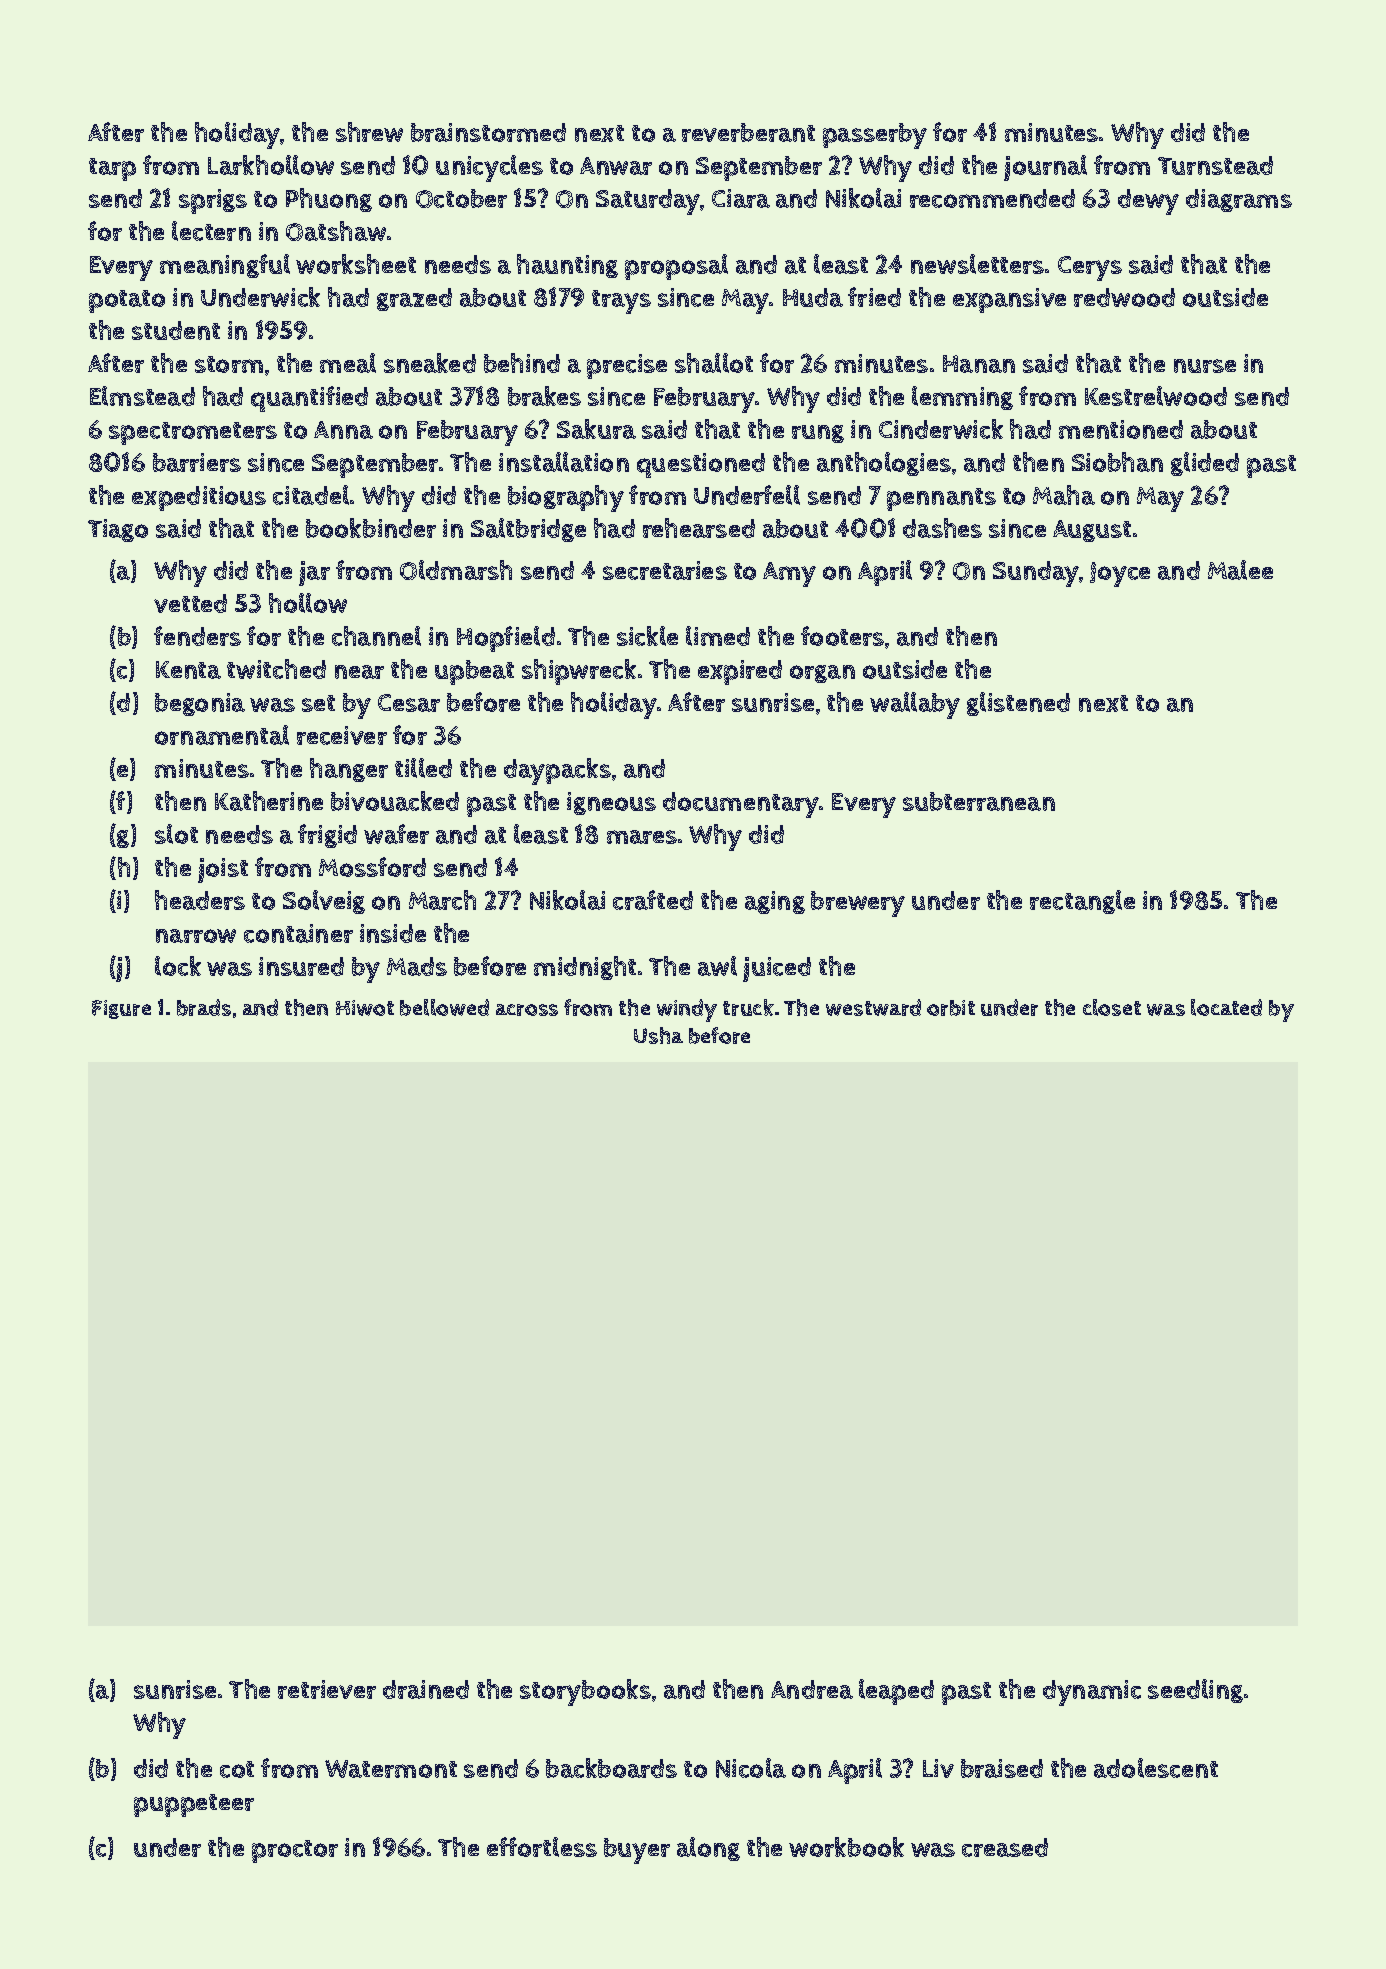  Describe the element at coordinates (708, 1849) in the image. I see `along` at that location.
